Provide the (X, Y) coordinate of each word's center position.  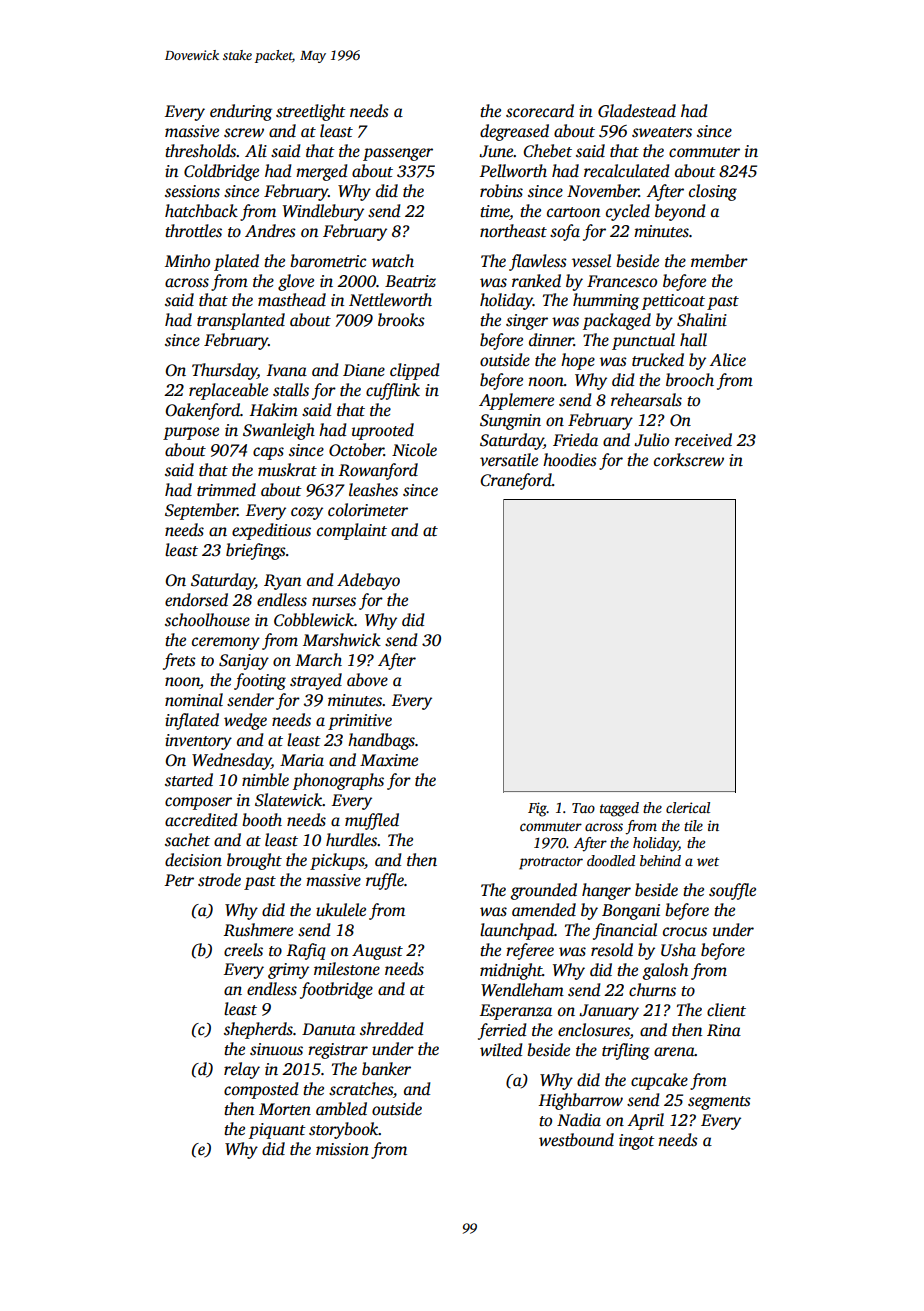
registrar (338, 1051)
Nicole (414, 450)
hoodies (570, 460)
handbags (381, 741)
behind (660, 860)
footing (260, 681)
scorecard (540, 111)
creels (243, 950)
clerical (688, 807)
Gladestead (637, 111)
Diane (364, 370)
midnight (511, 971)
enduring (241, 112)
